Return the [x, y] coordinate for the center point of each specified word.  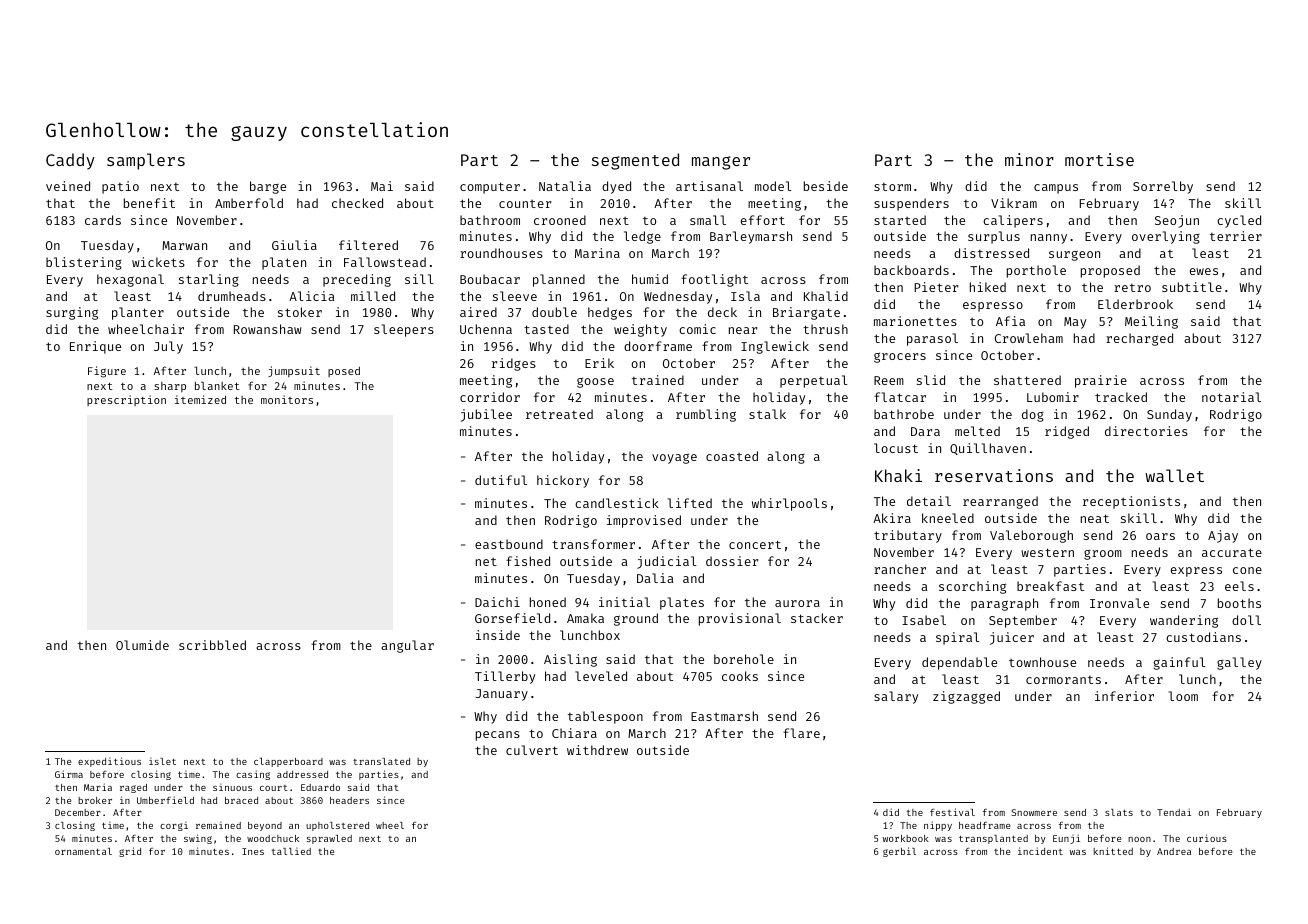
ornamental [83, 851]
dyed [616, 187]
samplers [146, 161]
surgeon [1074, 256]
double [554, 312]
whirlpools [789, 504]
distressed [991, 253]
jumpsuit [294, 371]
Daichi [497, 602]
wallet [1174, 475]
